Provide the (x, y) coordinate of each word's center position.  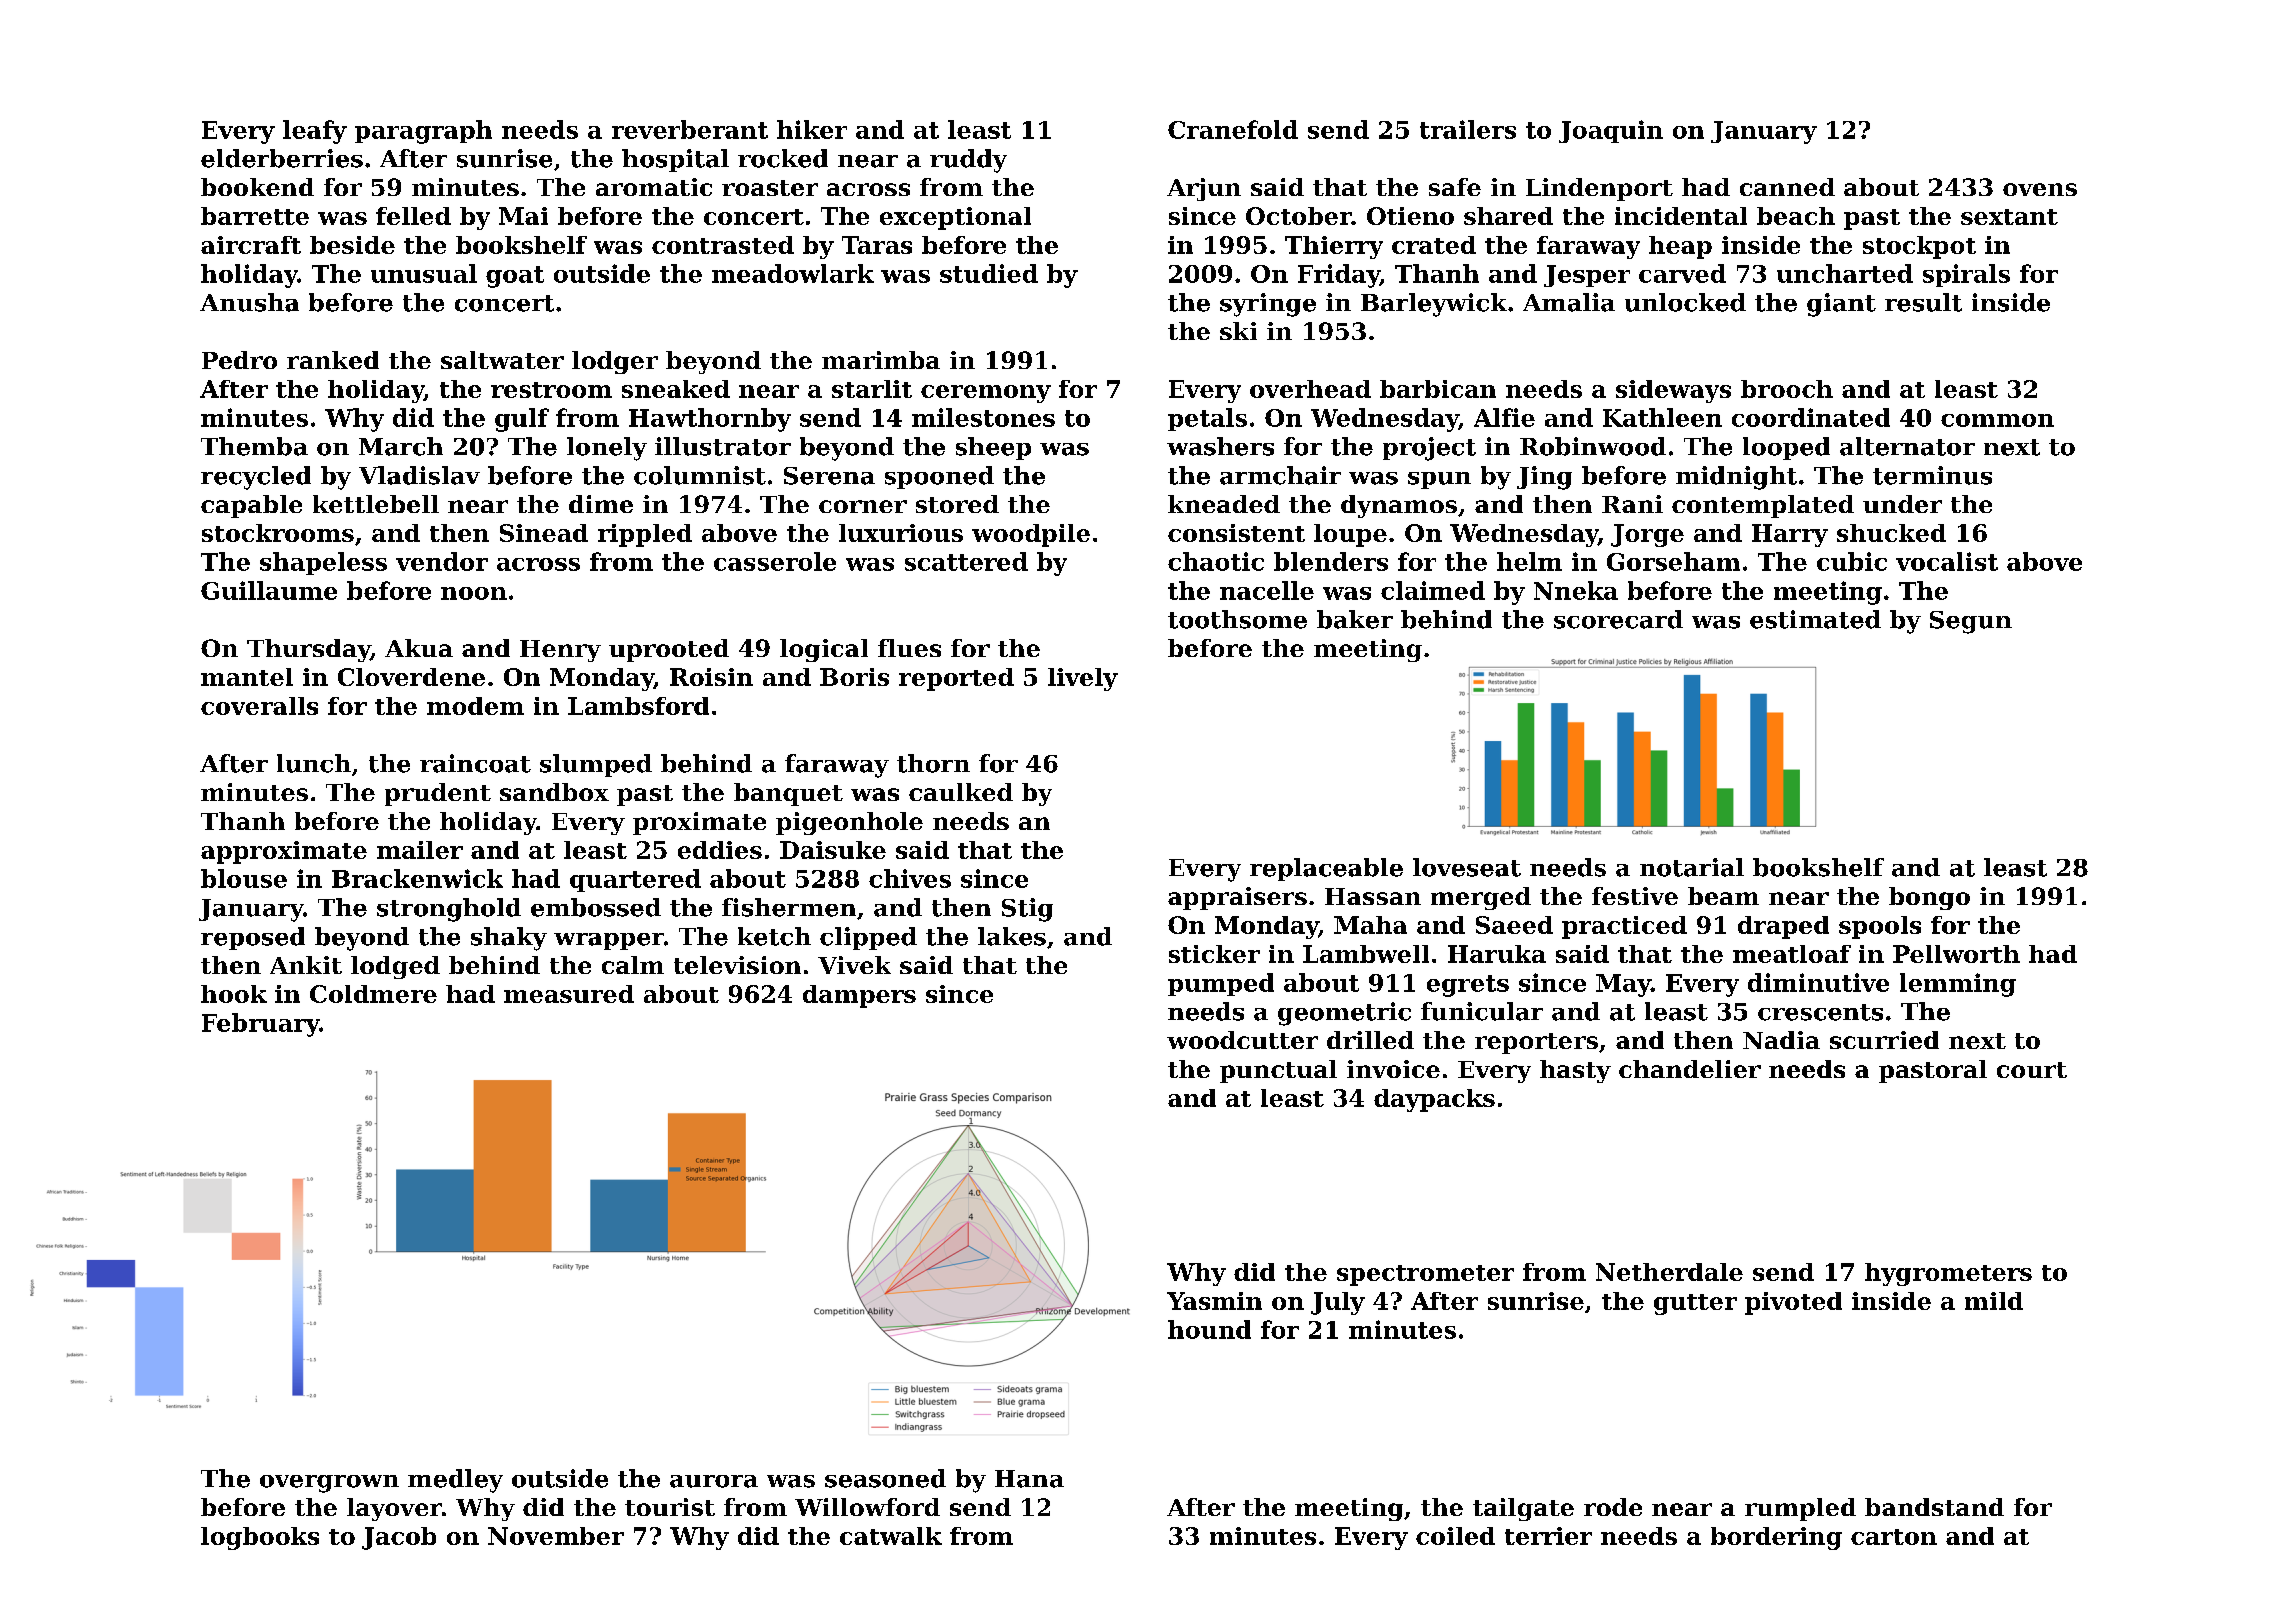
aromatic (654, 187)
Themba (254, 446)
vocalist (1947, 561)
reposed (253, 938)
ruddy (968, 161)
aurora (714, 1481)
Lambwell (1366, 954)
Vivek (854, 965)
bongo (1929, 898)
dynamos (1399, 506)
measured (569, 994)
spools (1880, 927)
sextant (2009, 217)
